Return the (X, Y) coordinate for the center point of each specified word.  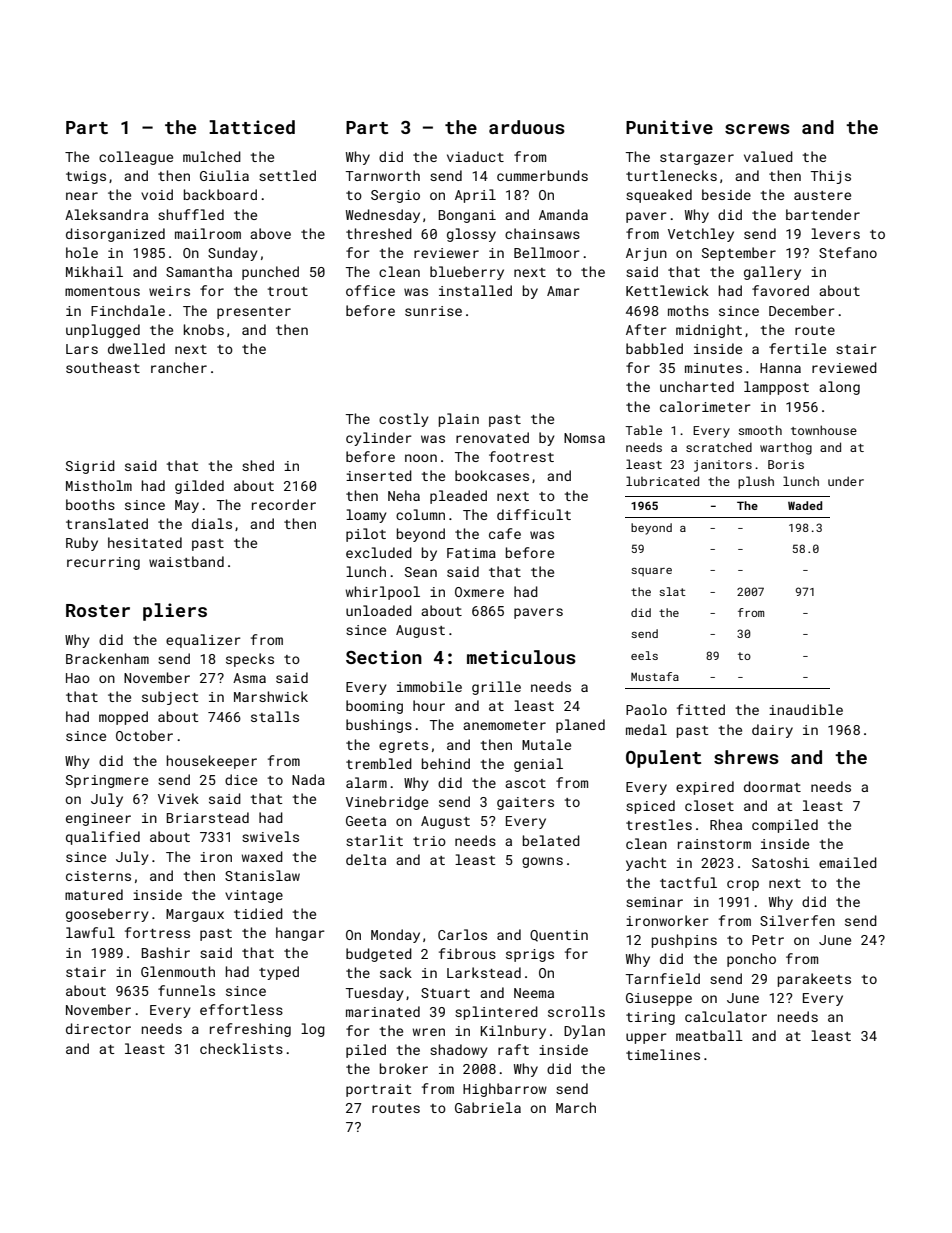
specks (250, 660)
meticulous (521, 657)
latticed (252, 127)
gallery (772, 273)
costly (404, 420)
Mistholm (99, 485)
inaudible (806, 709)
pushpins (684, 941)
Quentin (559, 936)
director (98, 1028)
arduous (527, 127)
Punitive (669, 127)
